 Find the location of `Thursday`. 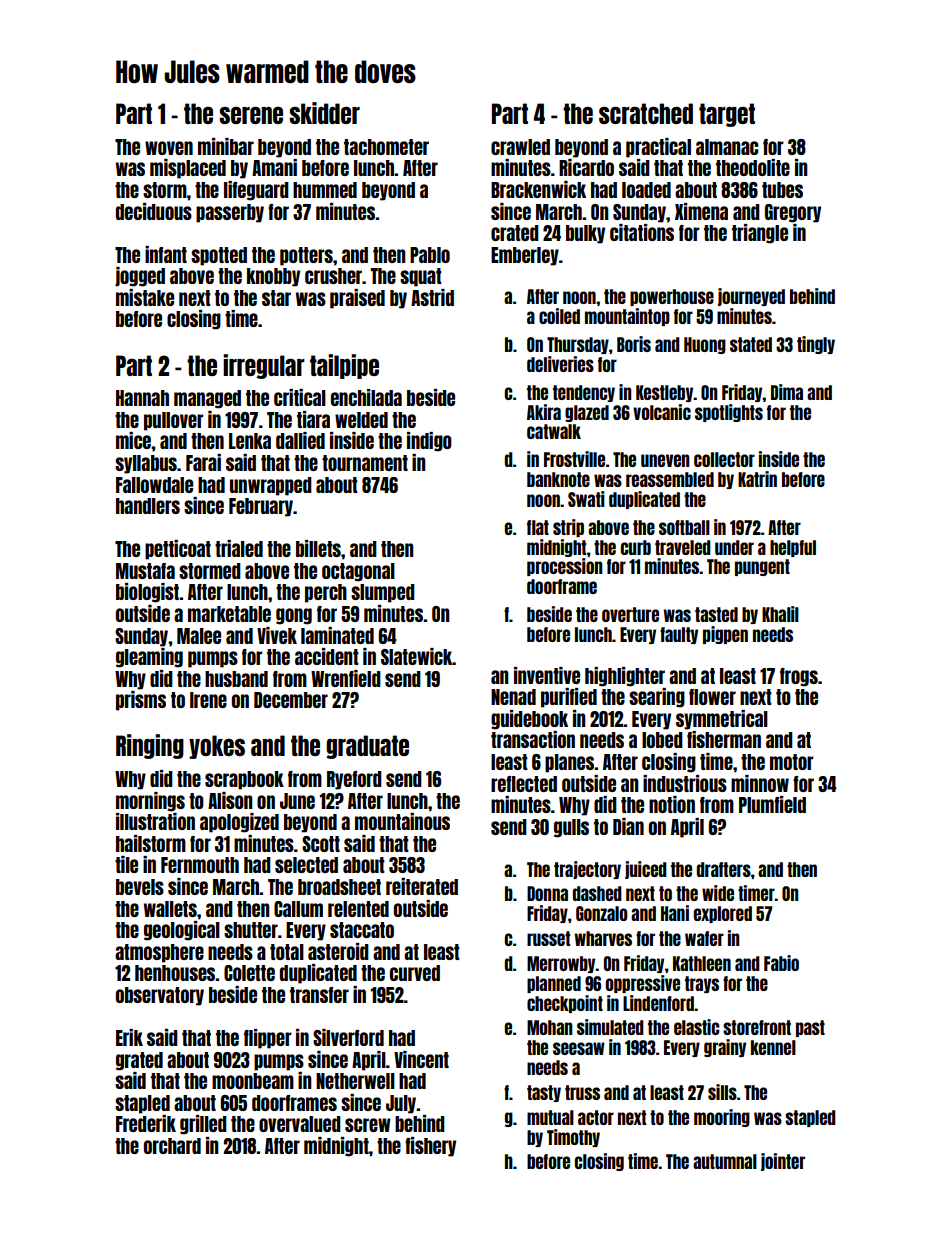

Thursday is located at coordinates (578, 345).
